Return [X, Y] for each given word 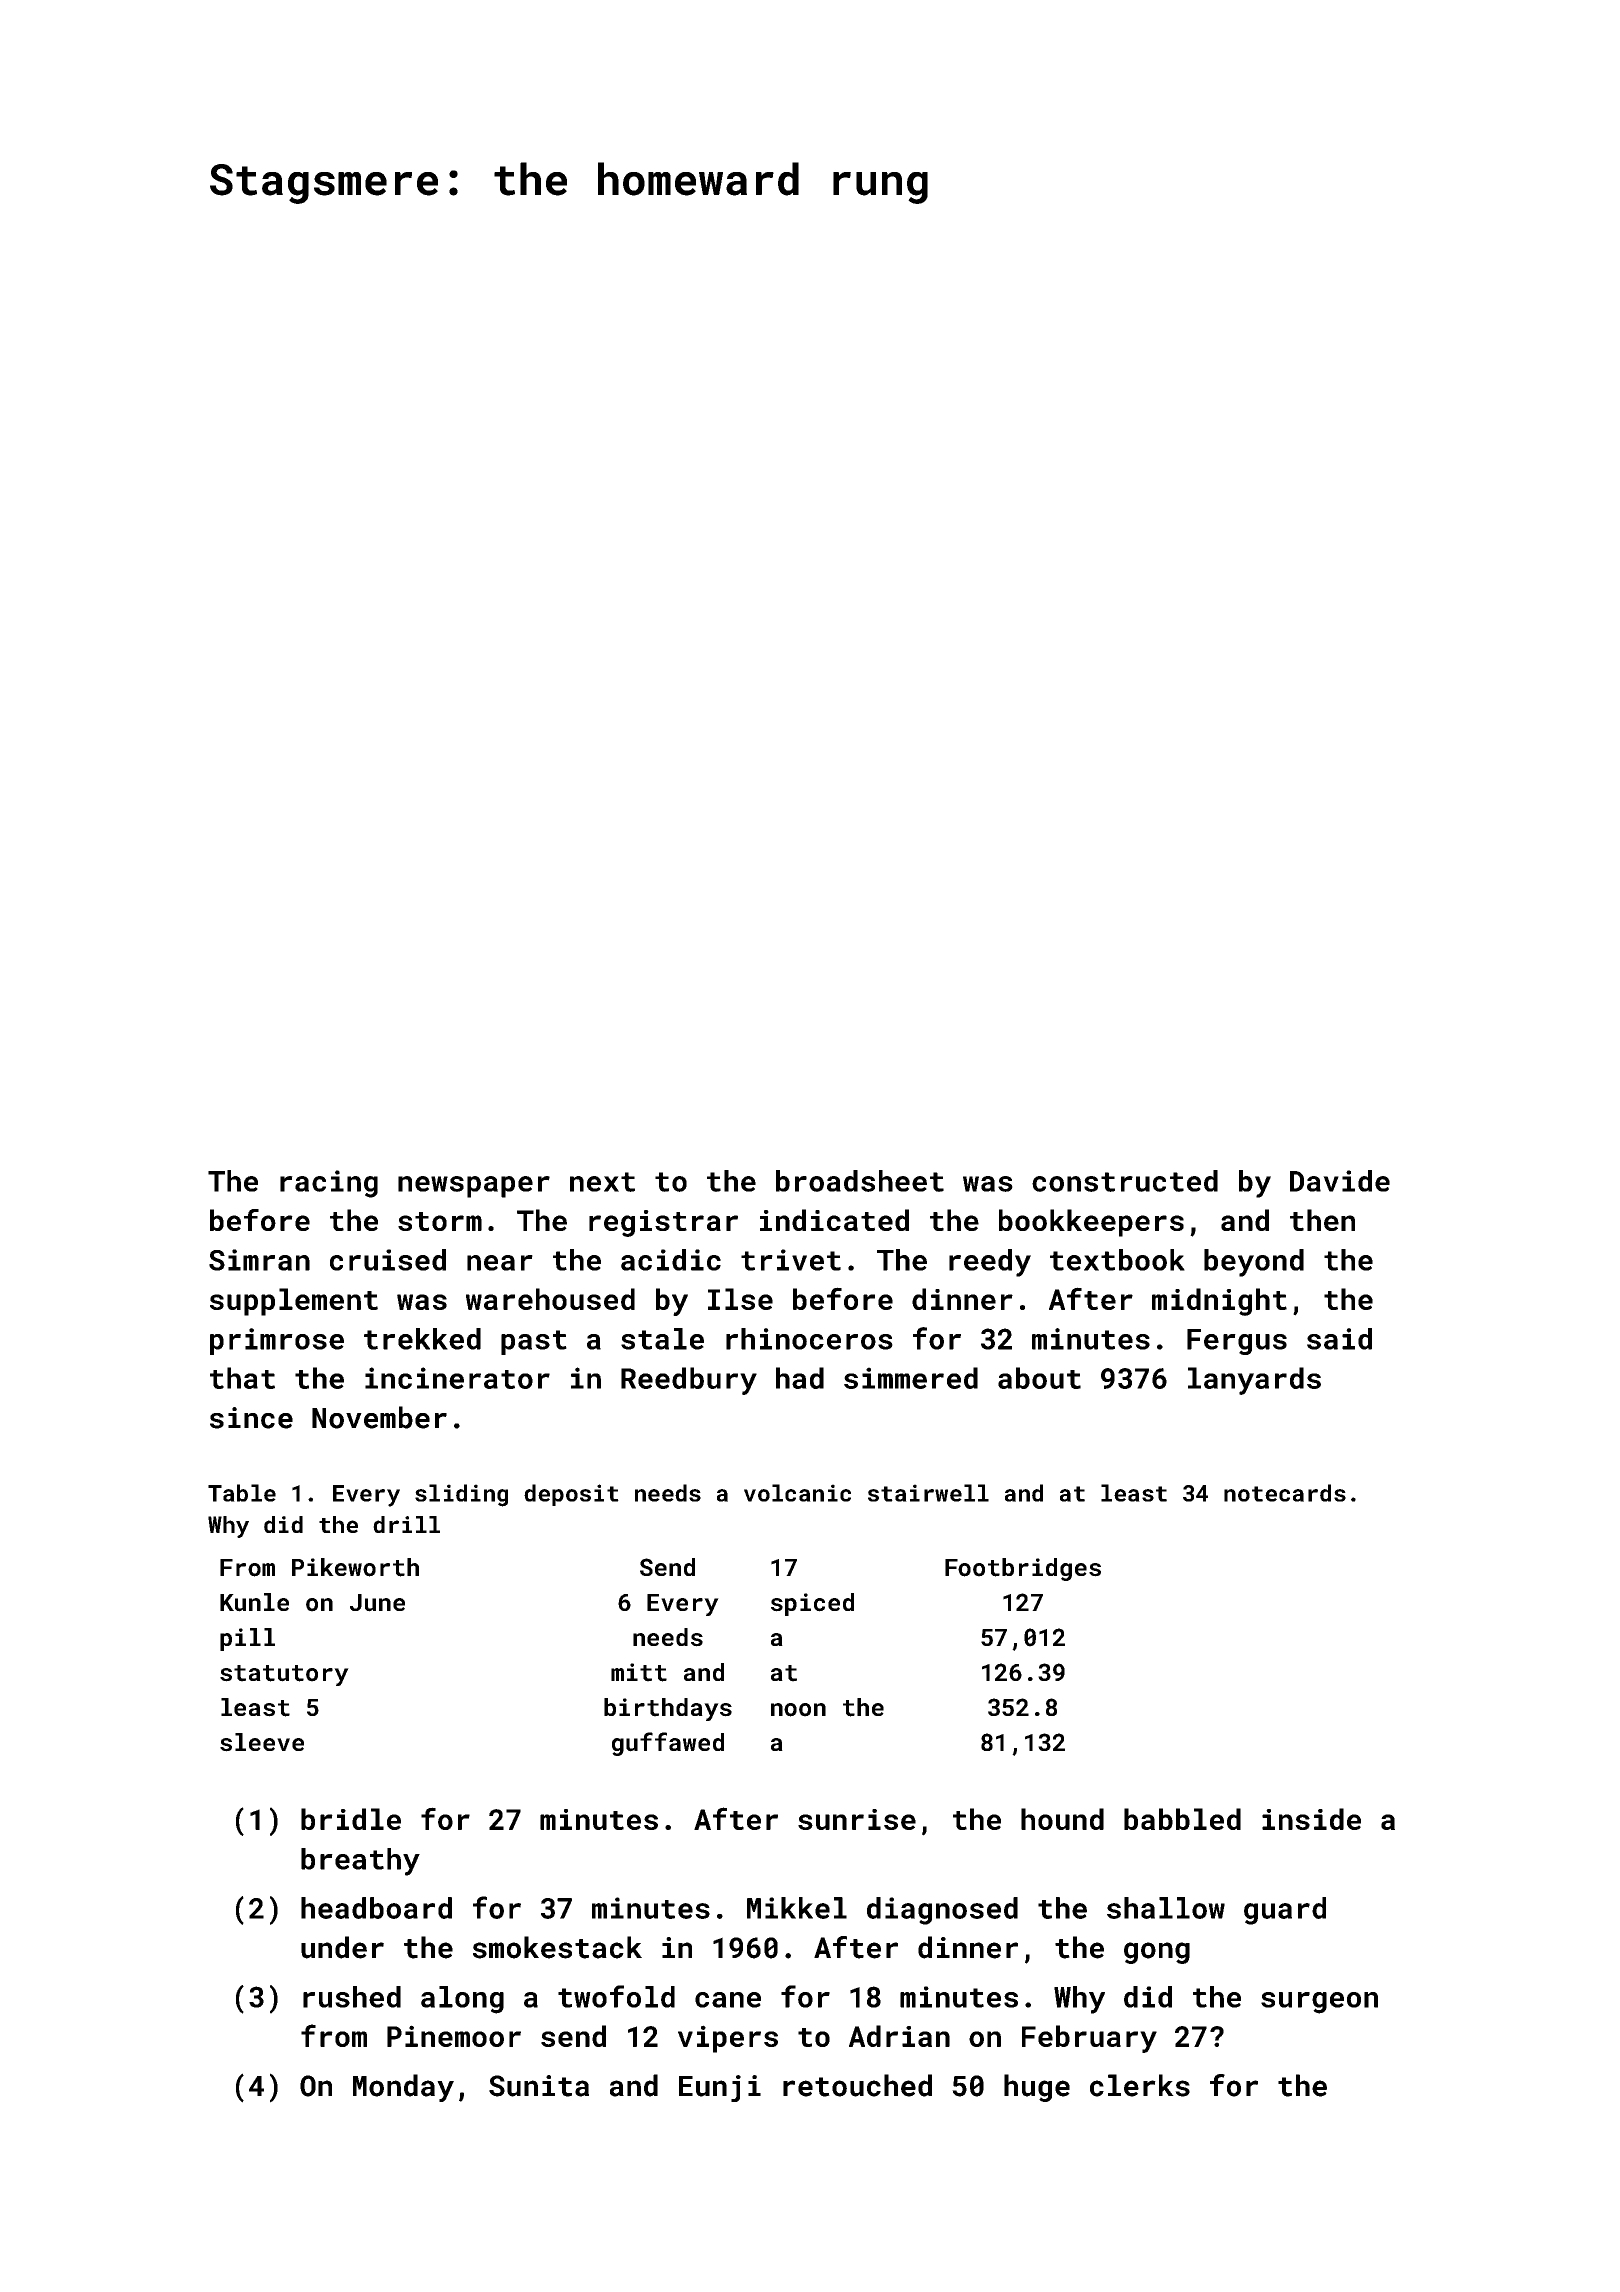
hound [1062, 1819]
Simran [259, 1260]
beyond [1254, 1263]
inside [1311, 1819]
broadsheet [860, 1181]
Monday [403, 2088]
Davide [1340, 1181]
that [242, 1378]
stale [662, 1339]
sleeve [262, 1742]
